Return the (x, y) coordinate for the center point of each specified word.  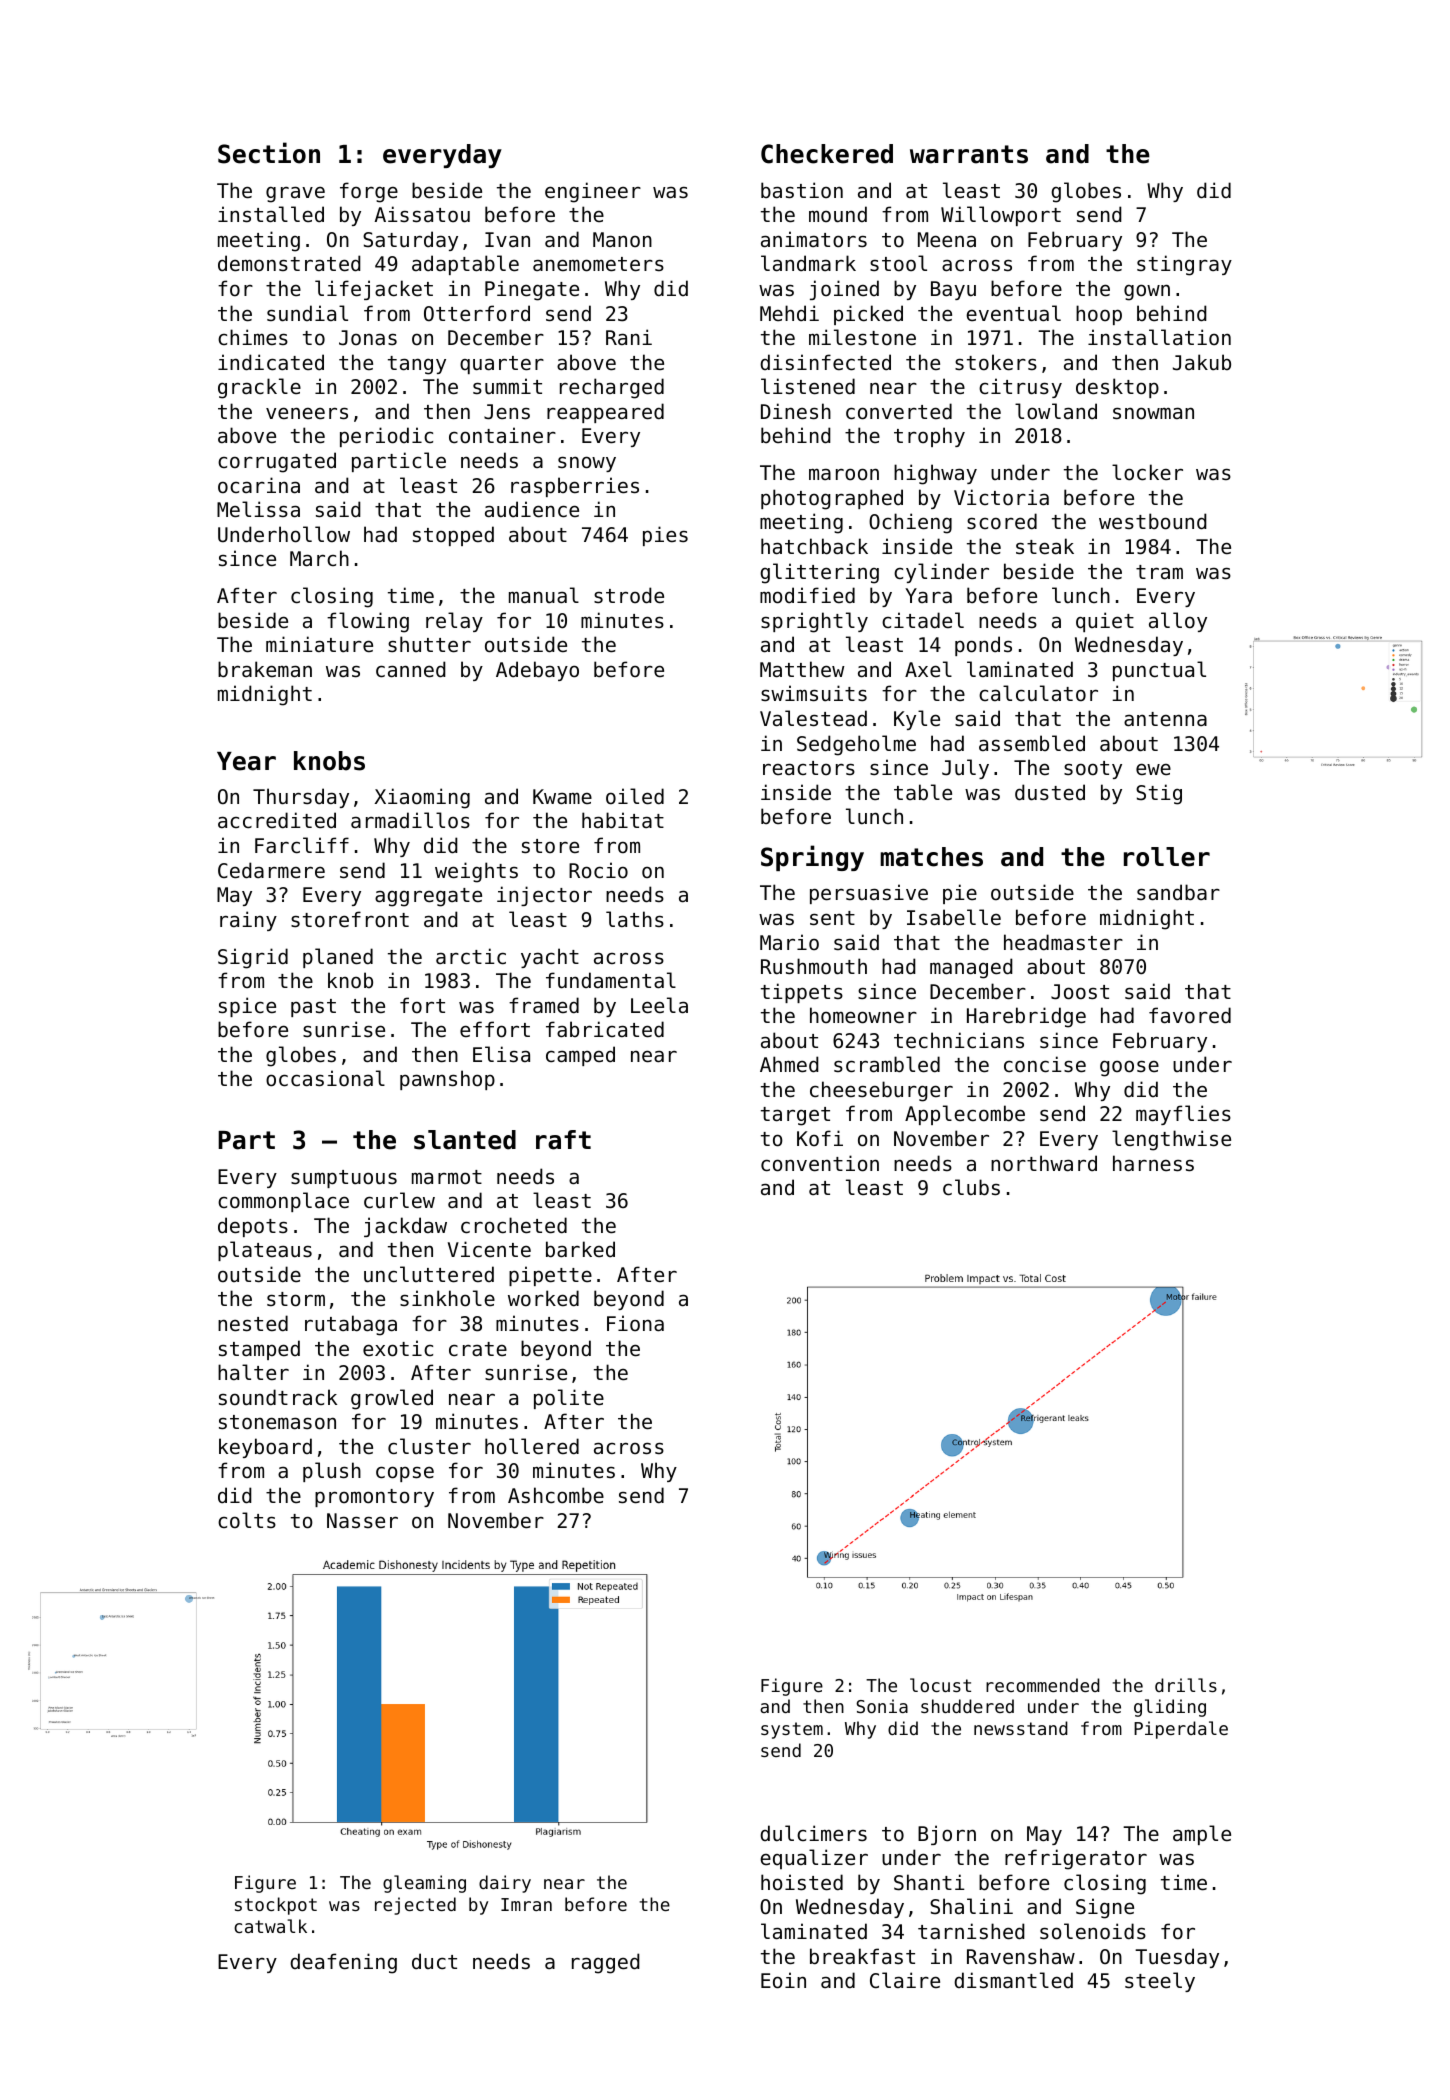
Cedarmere (271, 870)
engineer (593, 192)
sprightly (814, 622)
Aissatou (422, 214)
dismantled (1013, 1980)
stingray (1184, 265)
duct (434, 1961)
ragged (606, 1963)
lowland (1056, 411)
